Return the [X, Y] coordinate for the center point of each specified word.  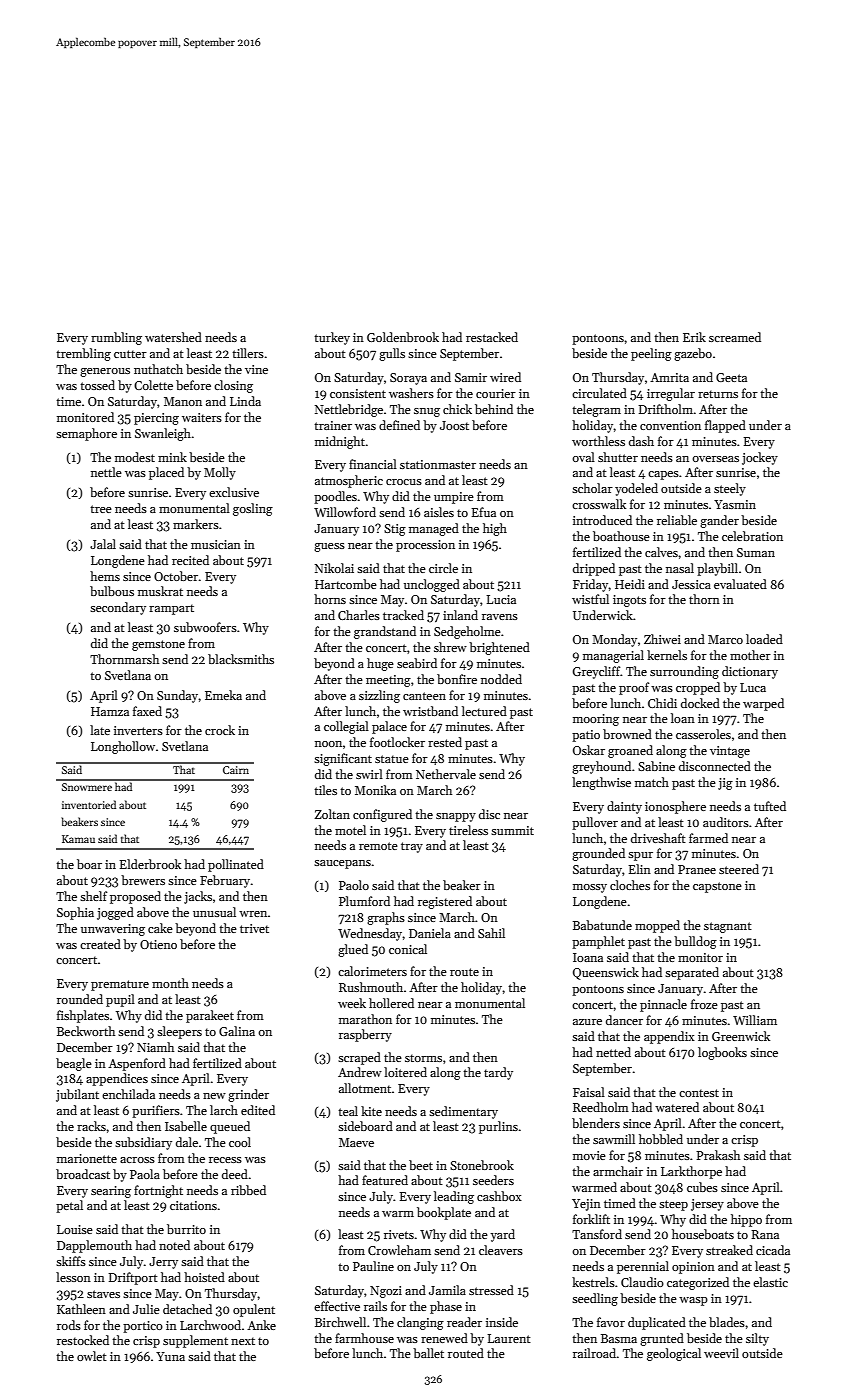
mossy [590, 888]
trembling [83, 354]
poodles [335, 497]
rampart [171, 609]
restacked [492, 337]
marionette [87, 1158]
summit [512, 830]
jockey [760, 458]
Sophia [75, 913]
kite [371, 1111]
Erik [694, 337]
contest [699, 1093]
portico [143, 1327]
